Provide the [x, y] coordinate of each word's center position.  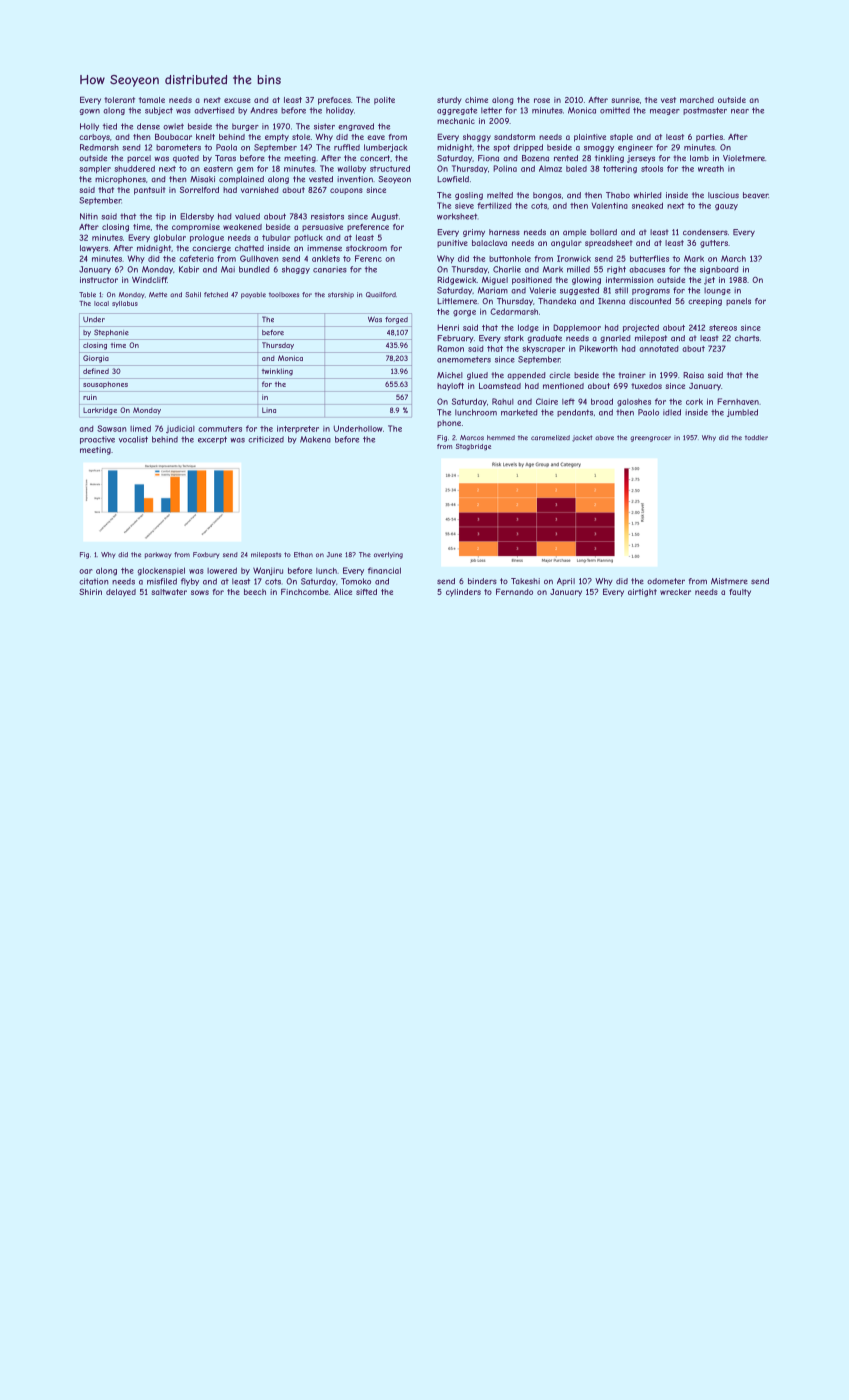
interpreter [298, 429]
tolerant [119, 100]
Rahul [503, 401]
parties [709, 138]
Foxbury [206, 555]
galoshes [634, 403]
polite [384, 101]
